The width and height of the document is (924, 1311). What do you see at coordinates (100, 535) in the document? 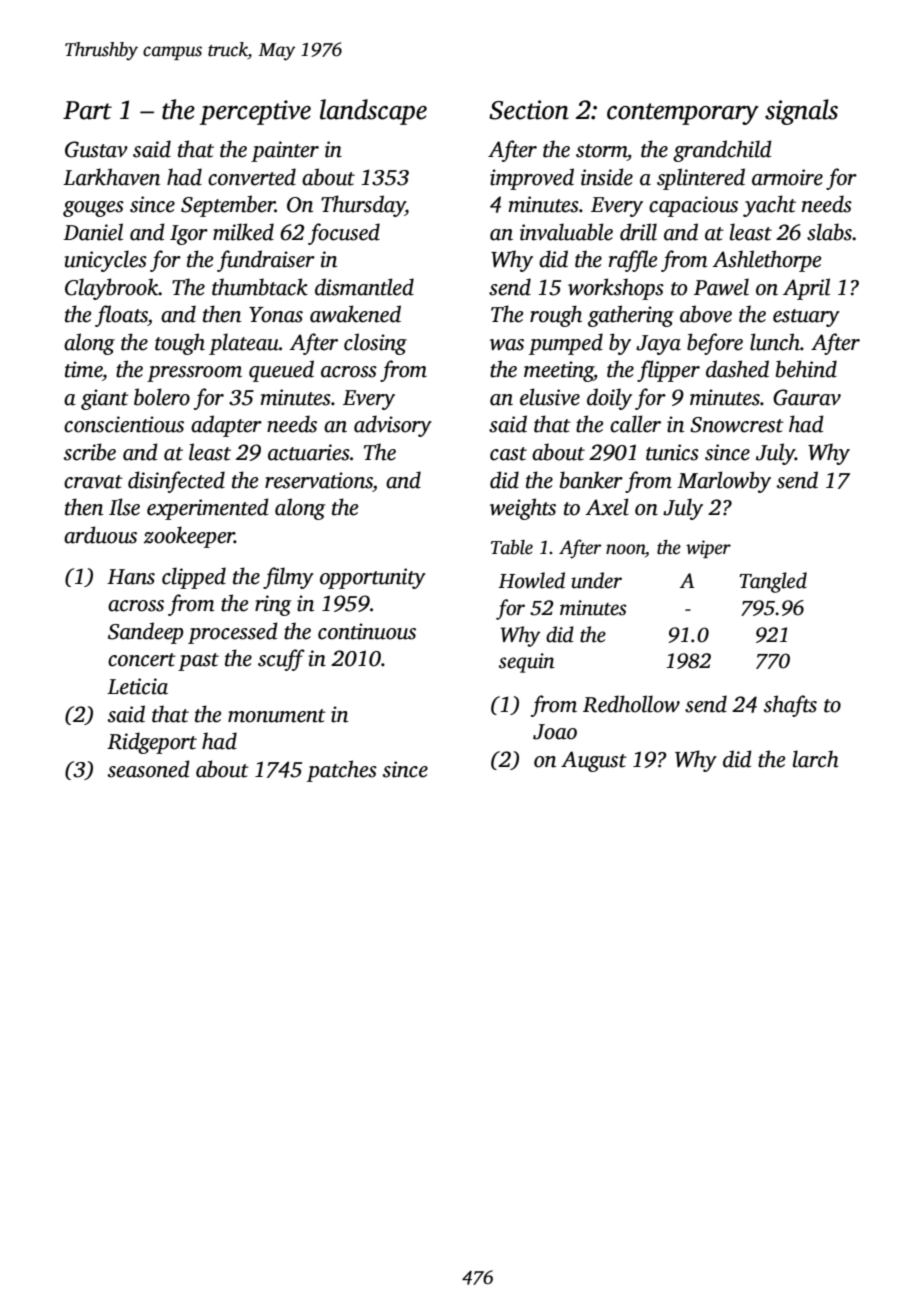
I see `arduous` at bounding box center [100, 535].
